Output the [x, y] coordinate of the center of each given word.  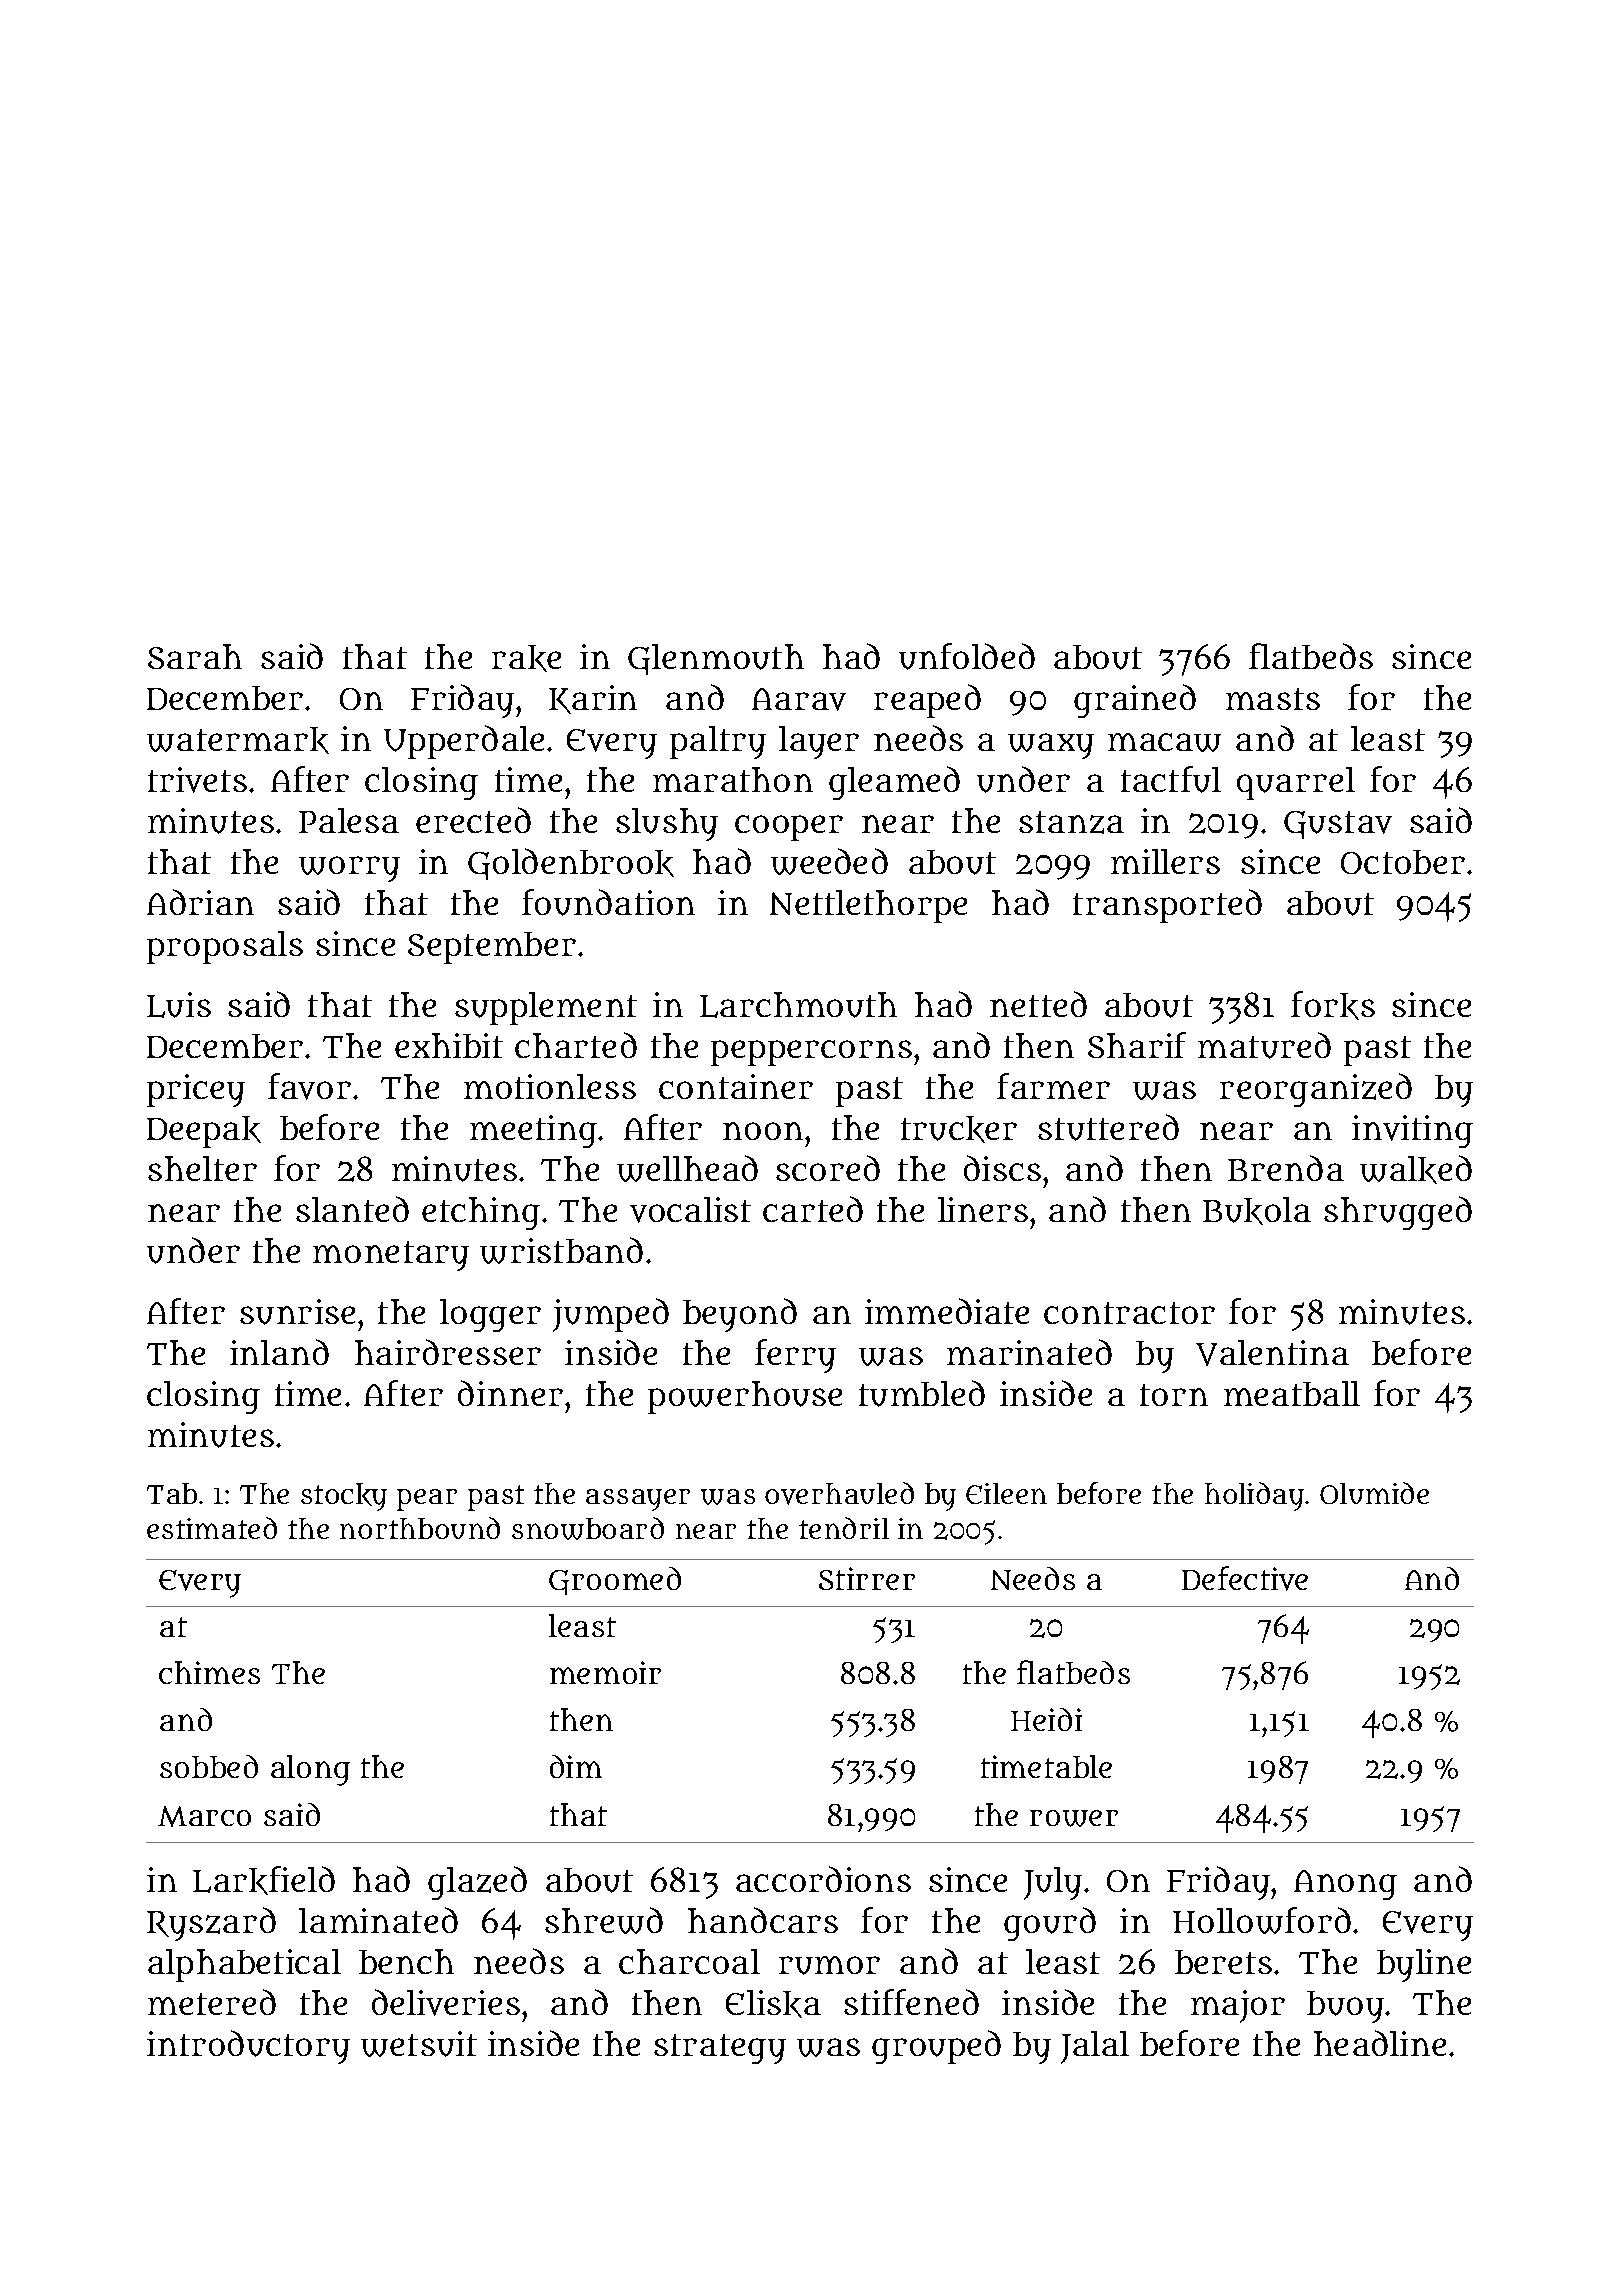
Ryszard [211, 1924]
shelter [202, 1168]
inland [279, 1352]
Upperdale [464, 742]
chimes [209, 1672]
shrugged [1398, 1213]
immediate [947, 1311]
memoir [605, 1672]
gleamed [894, 783]
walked [1416, 1169]
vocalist [690, 1210]
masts [1273, 699]
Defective [1245, 1578]
